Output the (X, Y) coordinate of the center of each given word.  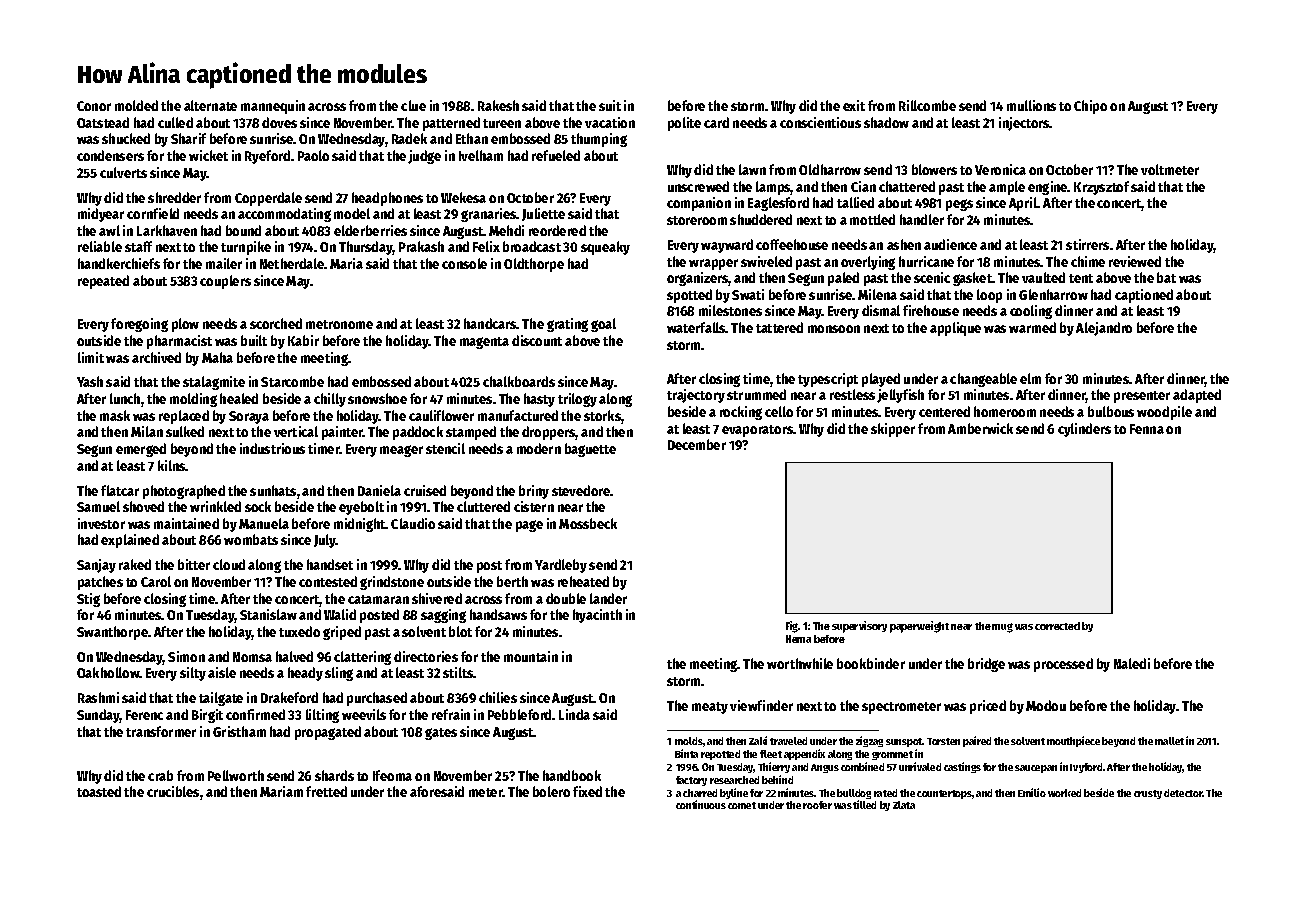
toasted (99, 791)
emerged (141, 450)
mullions (1031, 105)
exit (854, 105)
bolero (551, 791)
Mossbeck (588, 523)
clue (413, 105)
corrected (1057, 626)
